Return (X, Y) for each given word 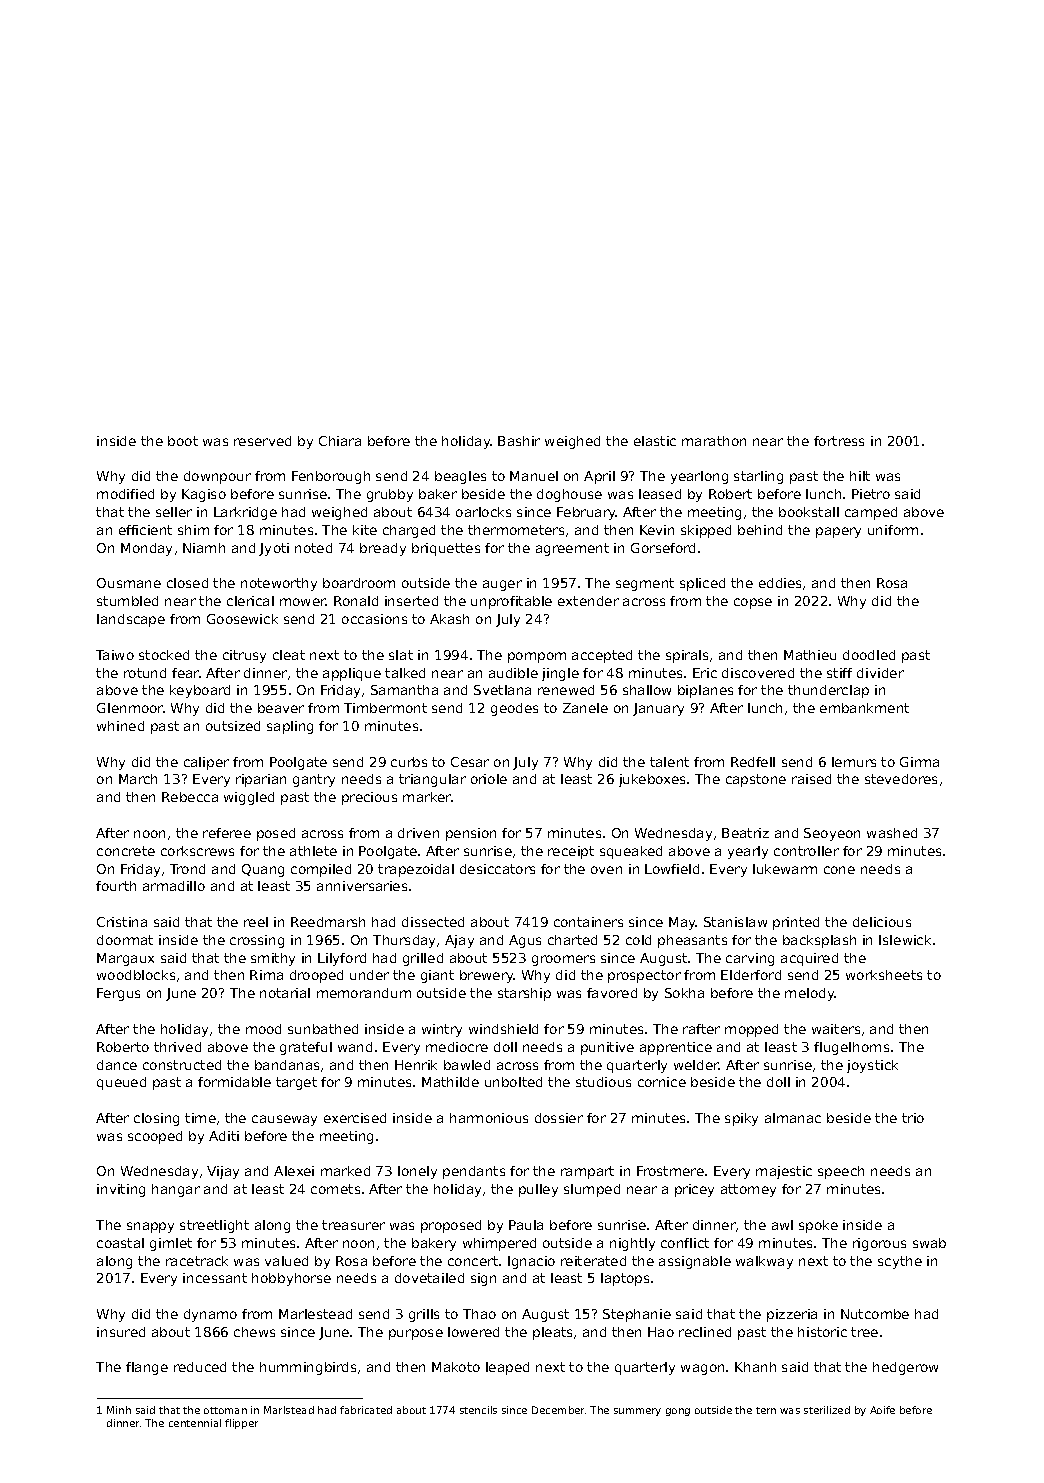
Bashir (519, 441)
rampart (587, 1172)
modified (125, 494)
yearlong (699, 477)
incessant (215, 1278)
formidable (234, 1082)
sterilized (827, 1410)
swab (929, 1243)
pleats (552, 1333)
